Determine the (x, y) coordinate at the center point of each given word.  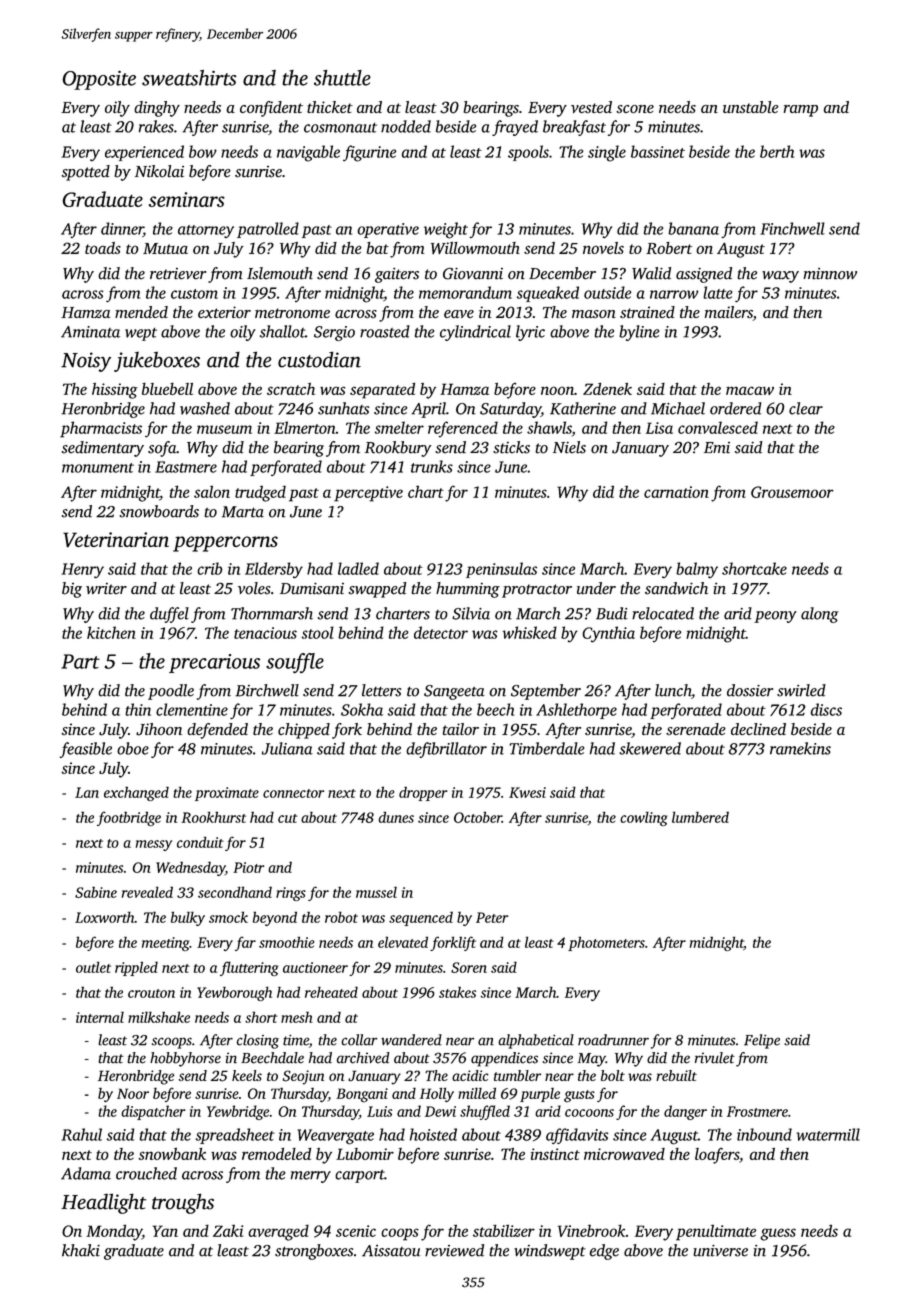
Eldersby (274, 570)
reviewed (454, 1250)
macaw (750, 390)
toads (103, 248)
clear (806, 408)
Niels (569, 447)
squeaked (548, 294)
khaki (81, 1250)
